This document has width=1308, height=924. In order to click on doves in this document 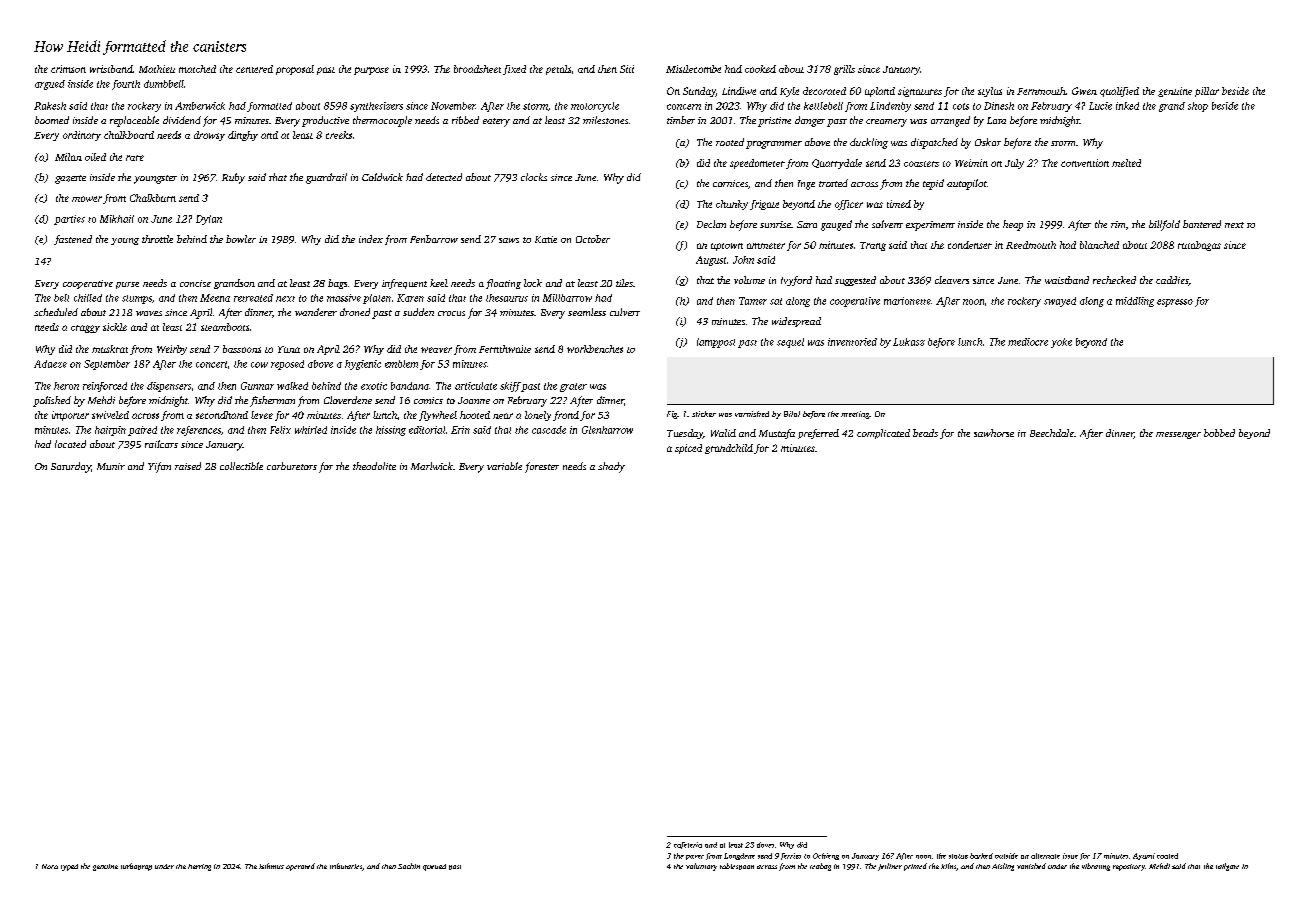, I will do `click(765, 845)`.
